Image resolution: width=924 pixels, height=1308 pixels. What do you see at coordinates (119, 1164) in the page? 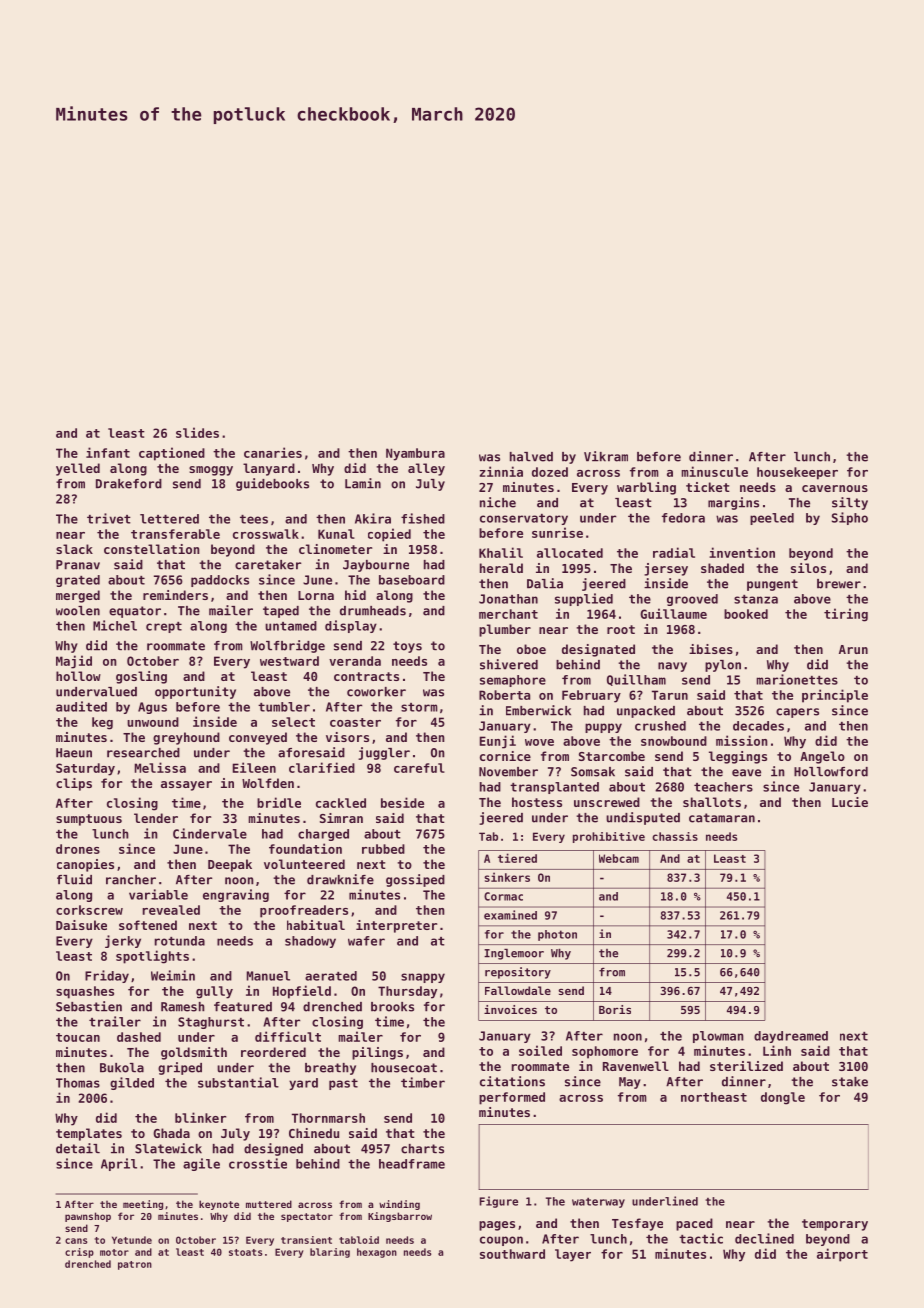
I see `April` at bounding box center [119, 1164].
